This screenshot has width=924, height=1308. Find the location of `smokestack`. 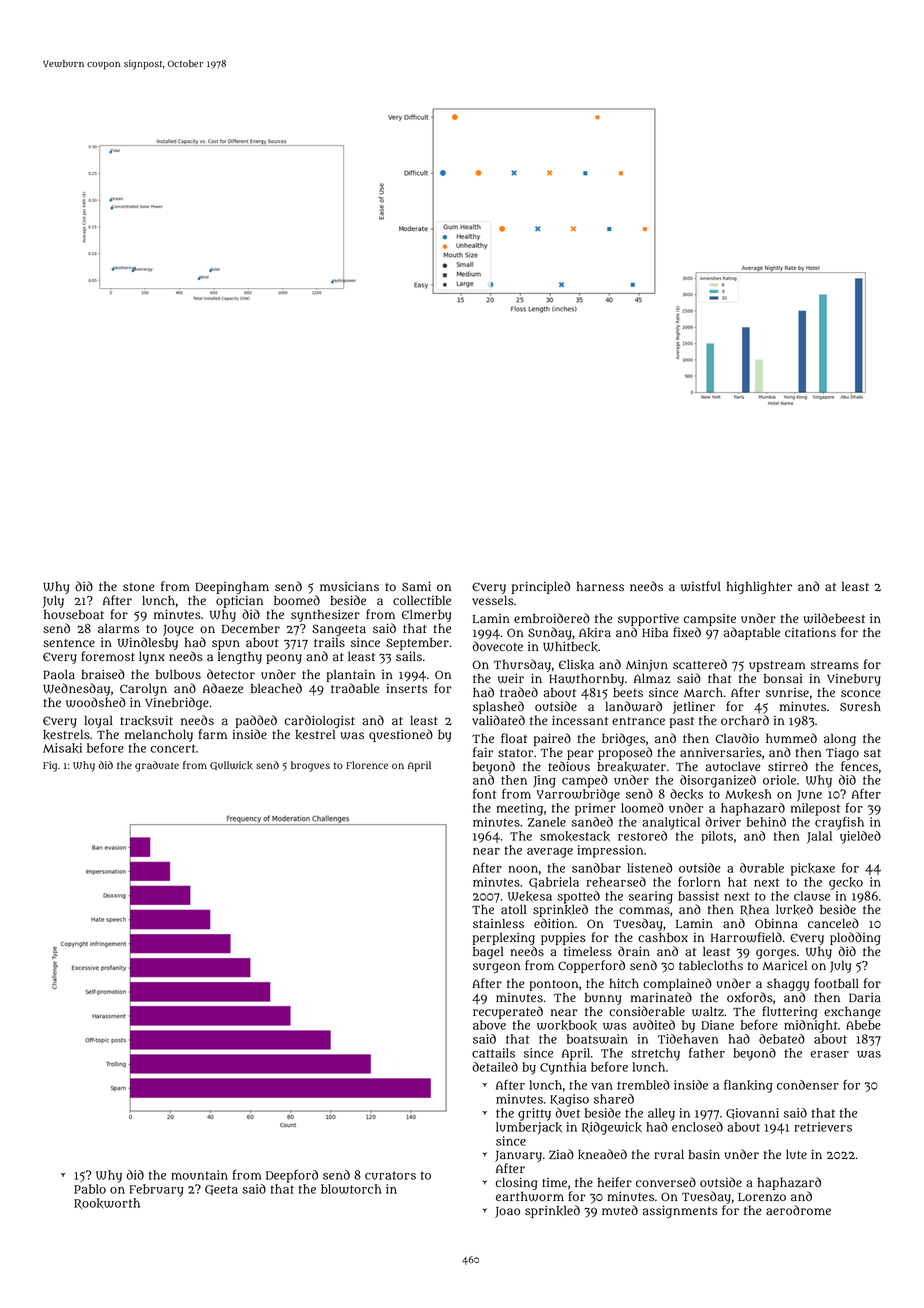

smokestack is located at coordinates (575, 836).
